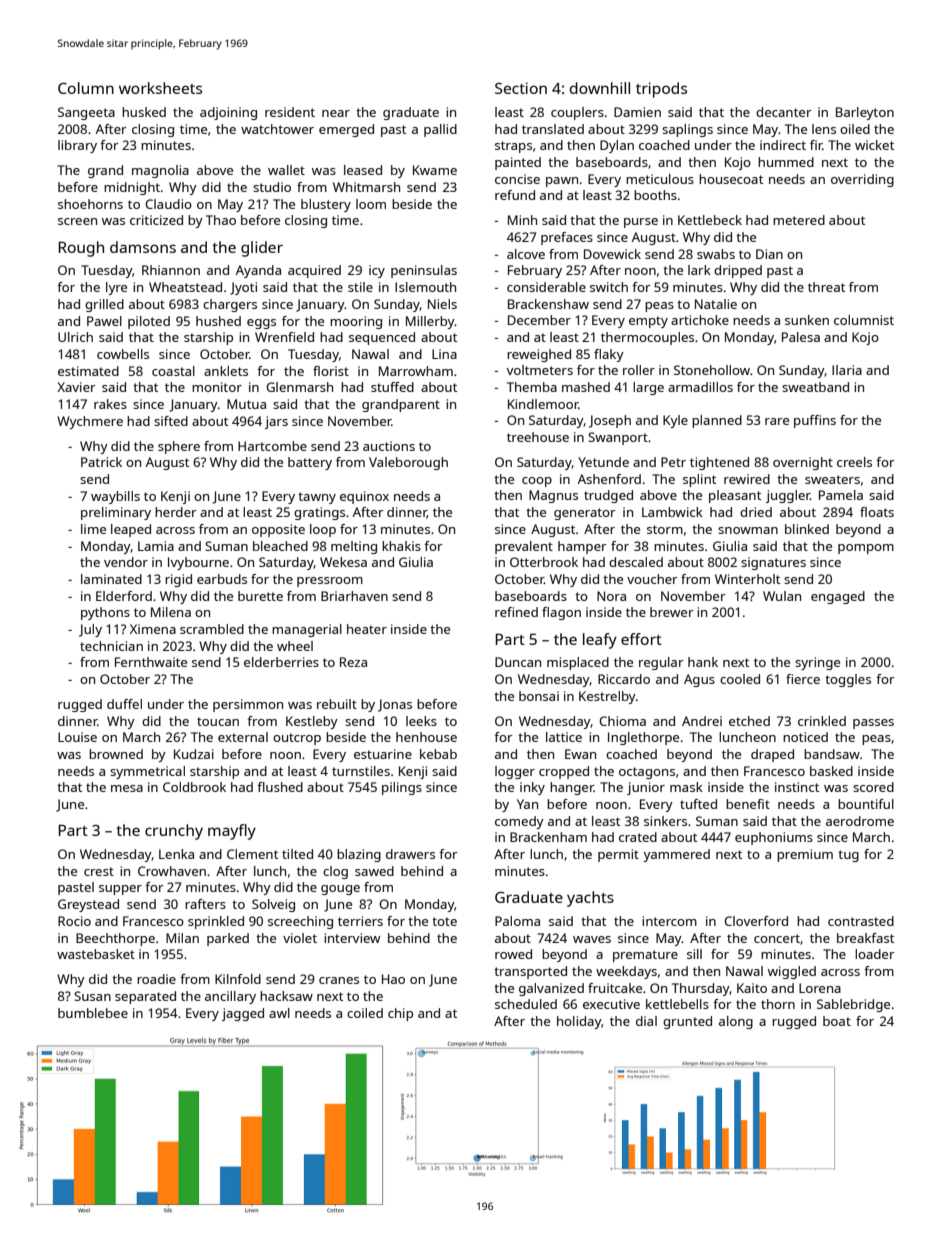 The height and width of the screenshot is (1233, 952). Describe the element at coordinates (145, 997) in the screenshot. I see `separated` at that location.
